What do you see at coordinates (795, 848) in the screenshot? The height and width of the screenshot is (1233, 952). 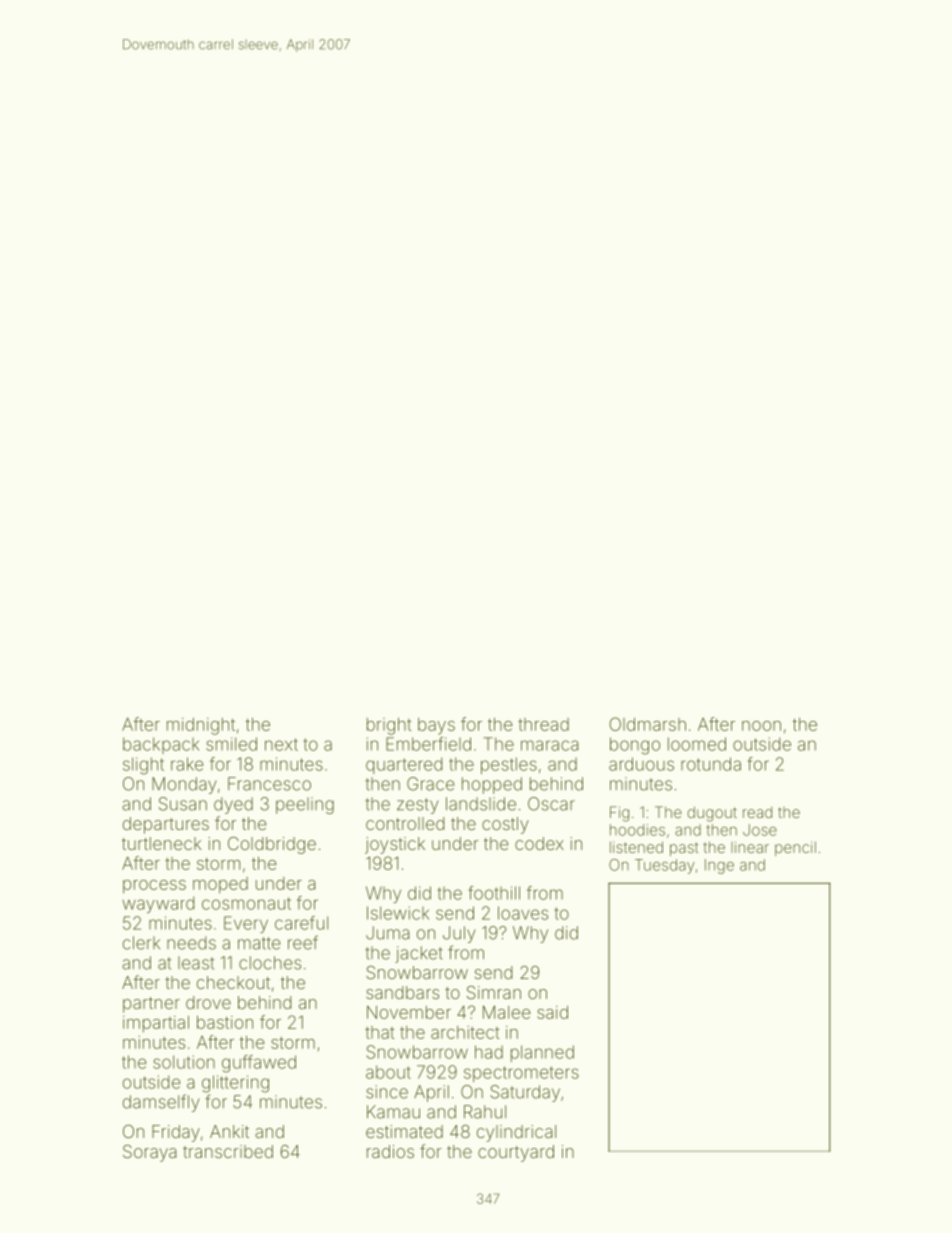 I see `pencil` at bounding box center [795, 848].
